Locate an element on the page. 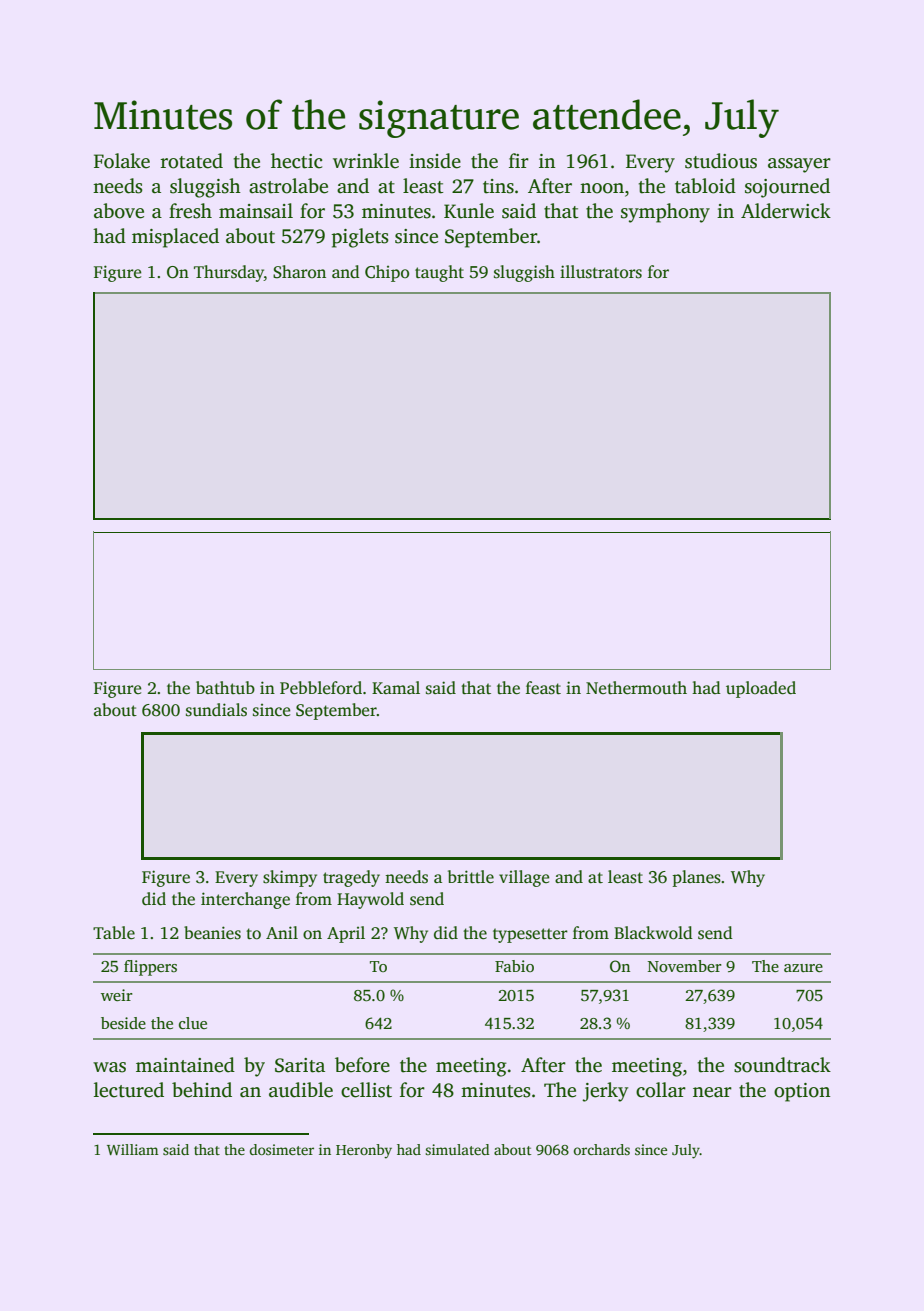 This page has height=1311, width=924. feast is located at coordinates (543, 688).
